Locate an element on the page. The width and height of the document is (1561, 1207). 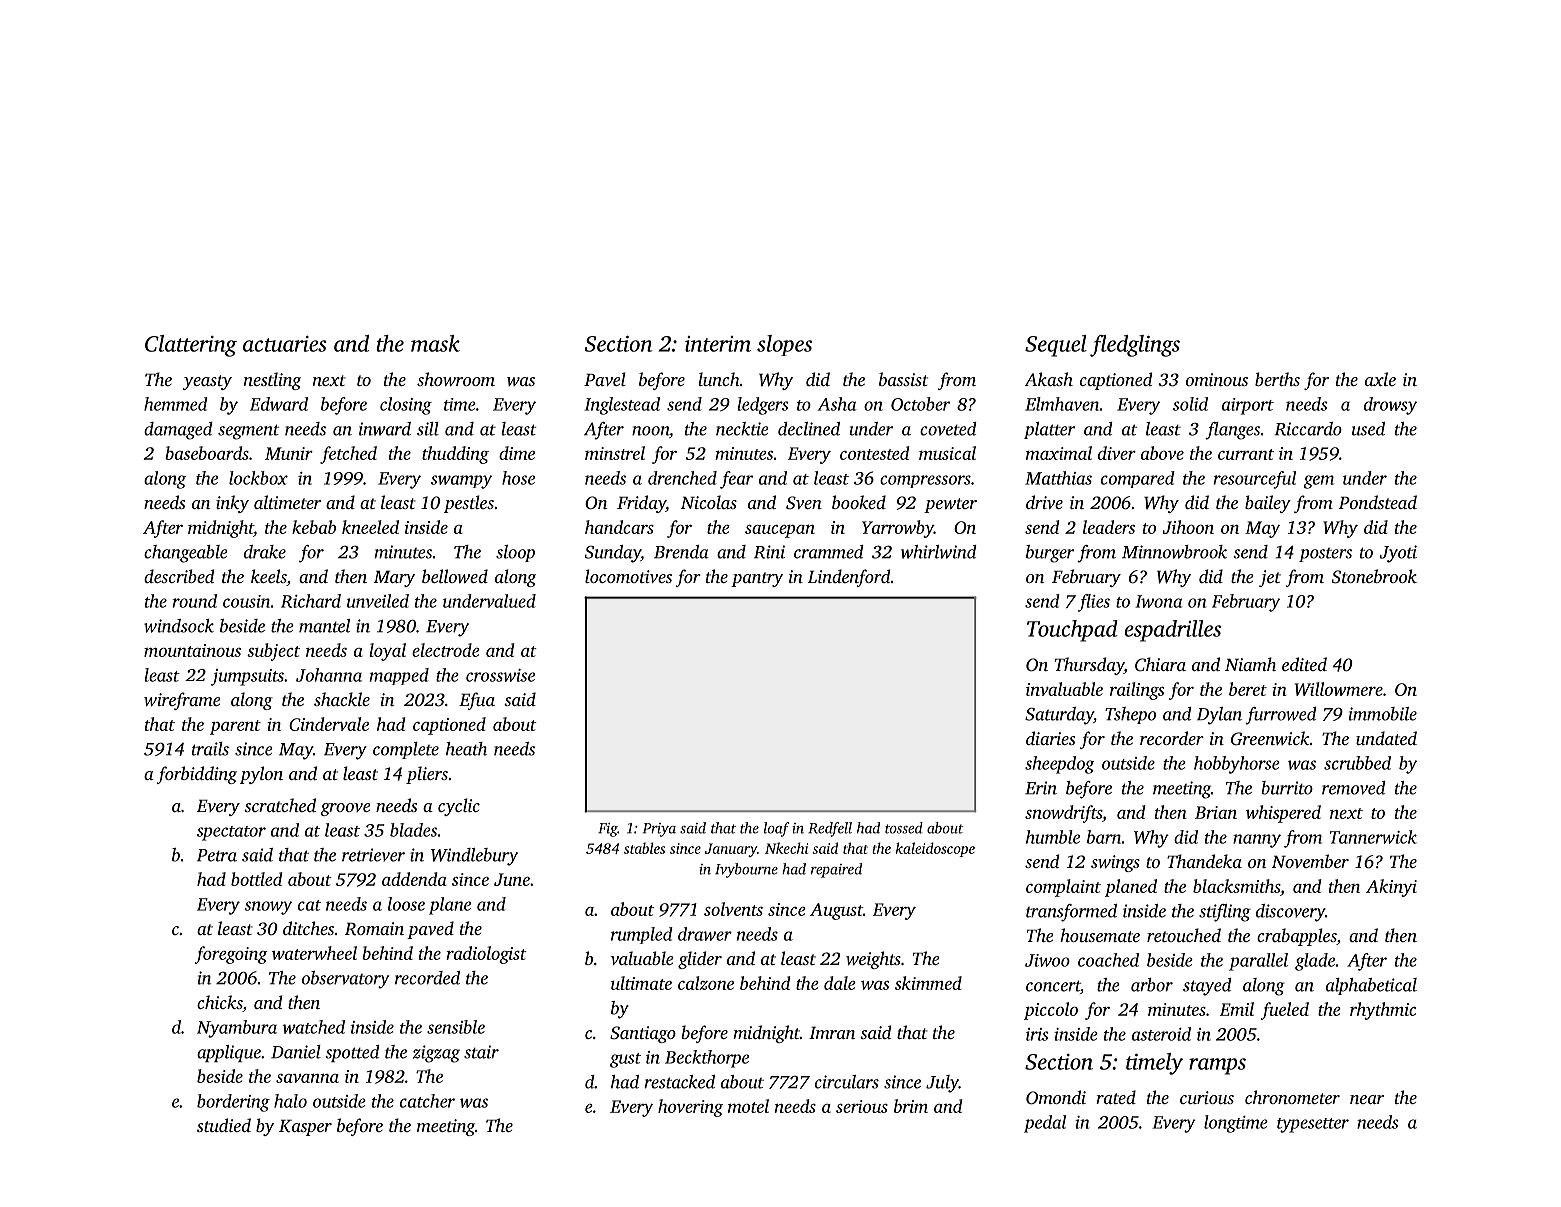
Asha is located at coordinates (837, 404).
